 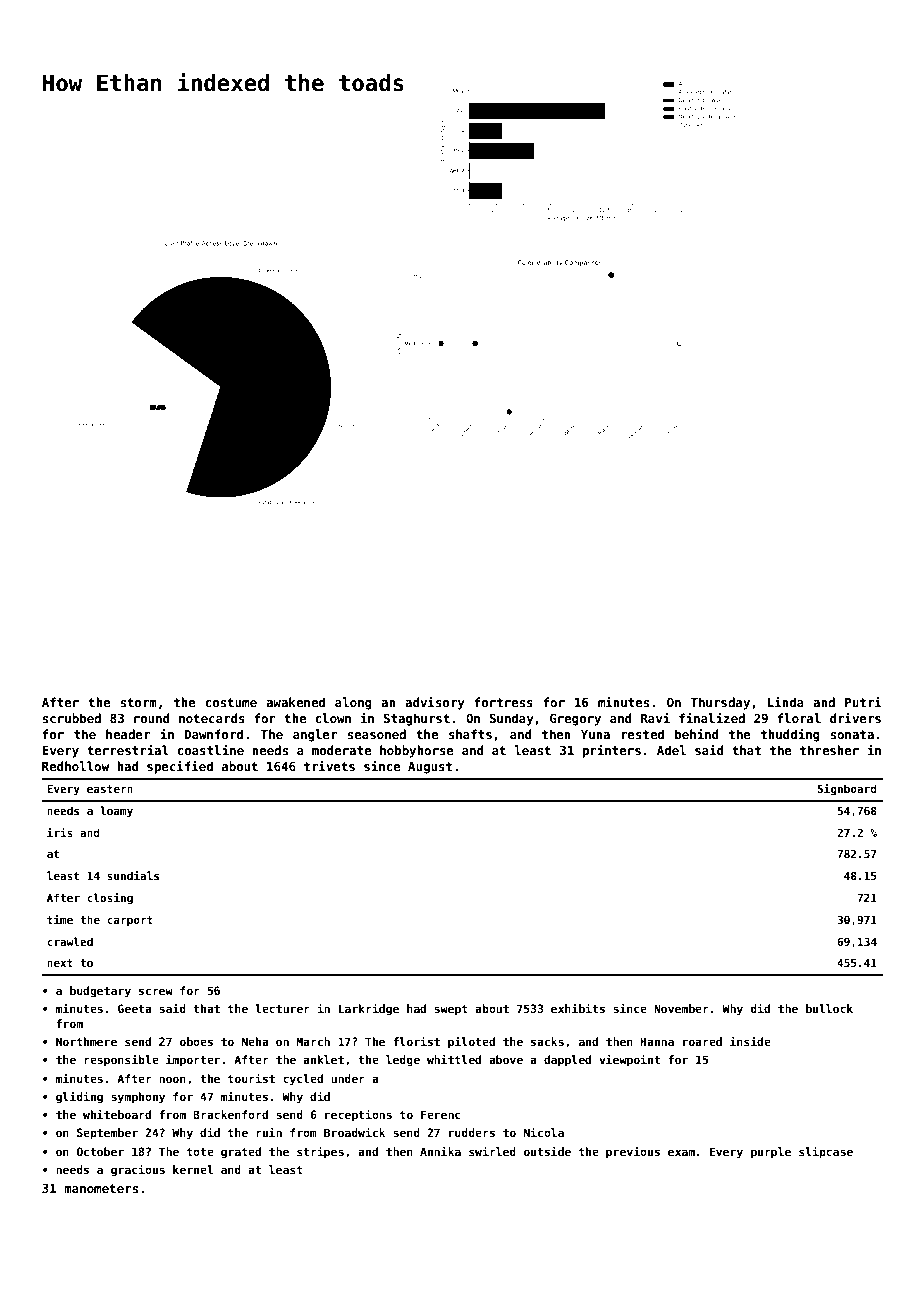 What do you see at coordinates (138, 1098) in the page?
I see `symphony` at bounding box center [138, 1098].
